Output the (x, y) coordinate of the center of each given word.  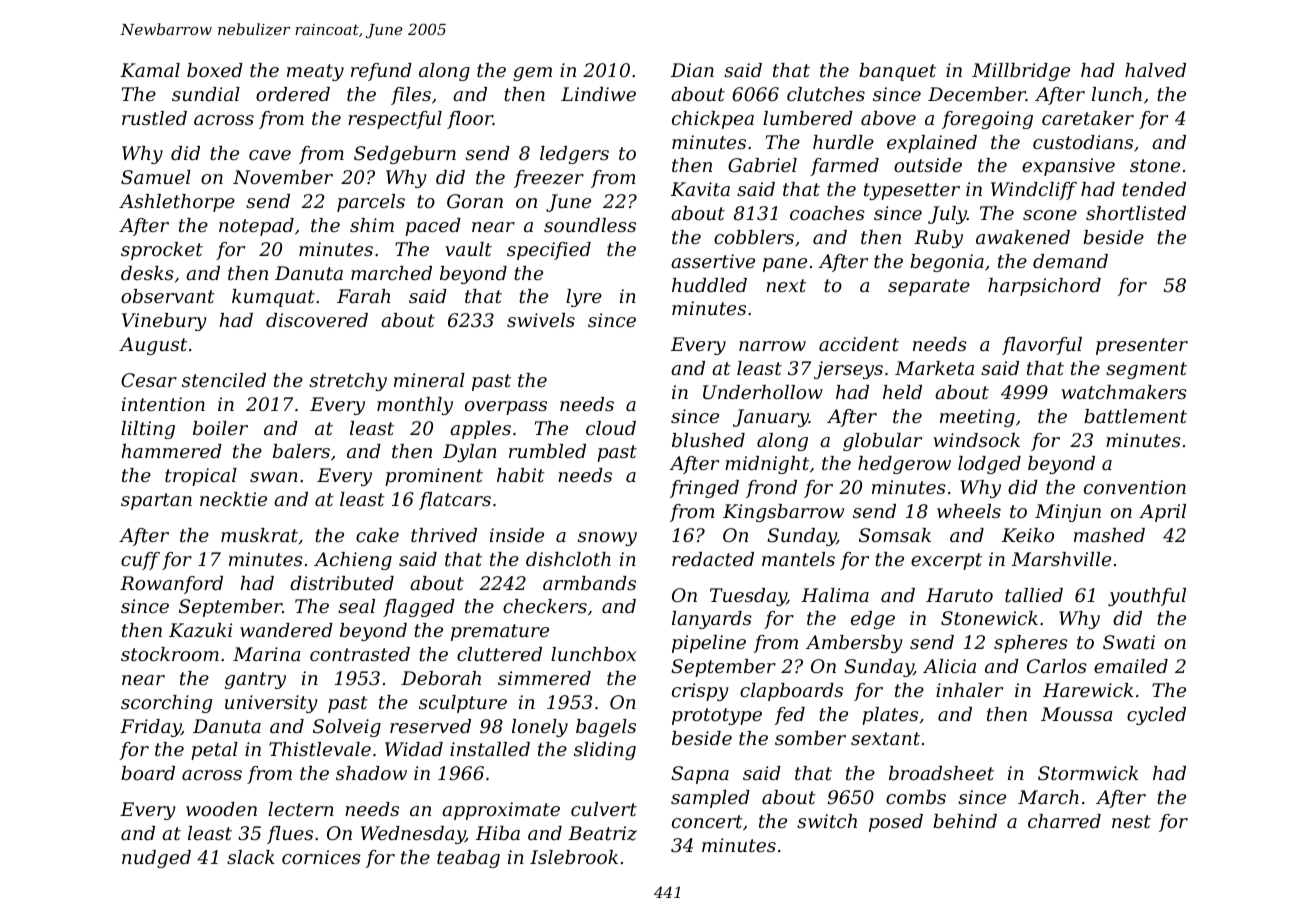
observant (168, 296)
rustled (154, 118)
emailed (1131, 666)
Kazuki (200, 630)
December (977, 94)
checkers (545, 606)
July (947, 215)
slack (251, 857)
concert (707, 821)
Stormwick (1088, 773)
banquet (897, 72)
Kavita (700, 189)
